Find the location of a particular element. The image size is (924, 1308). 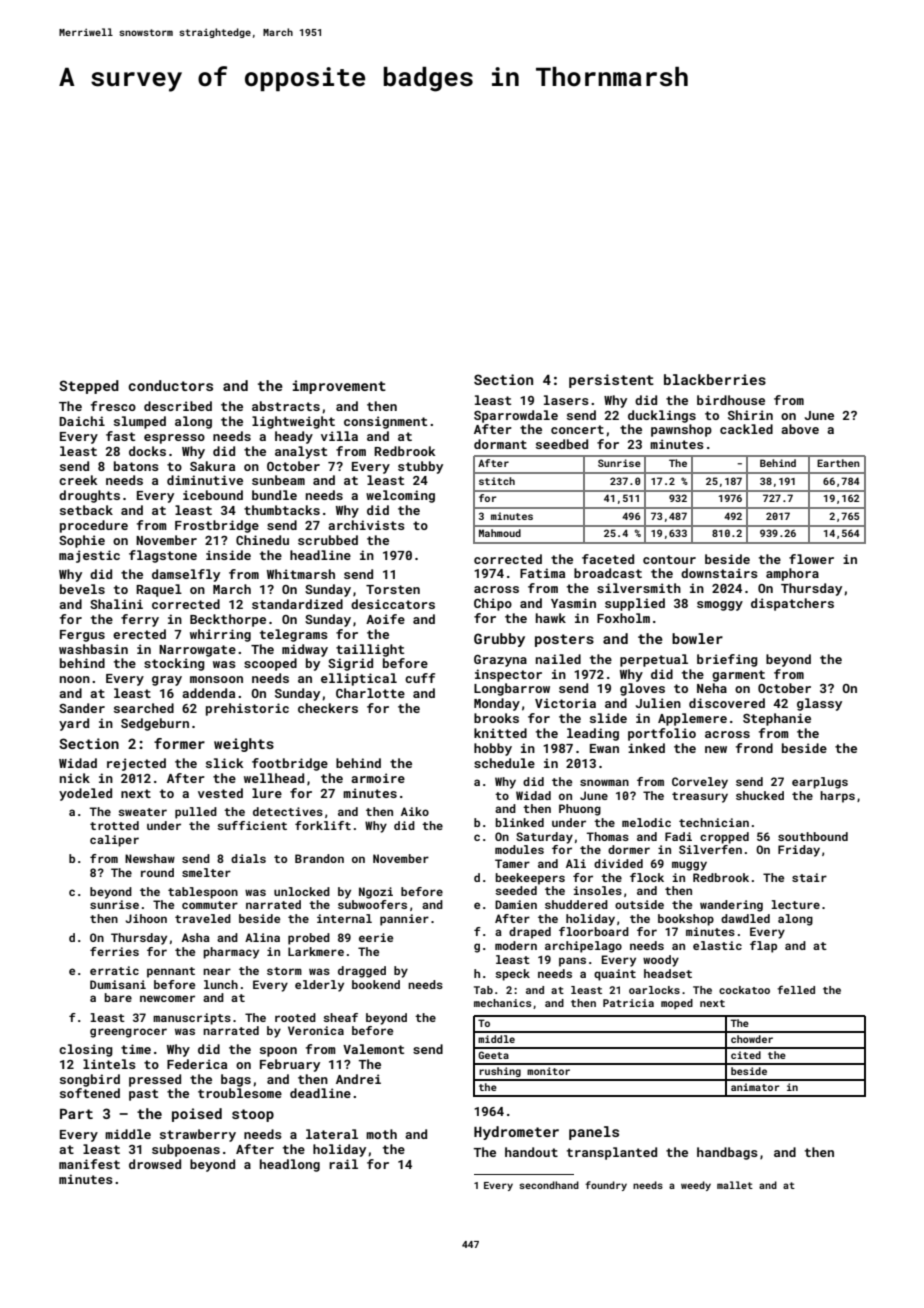

blackberries is located at coordinates (715, 379).
